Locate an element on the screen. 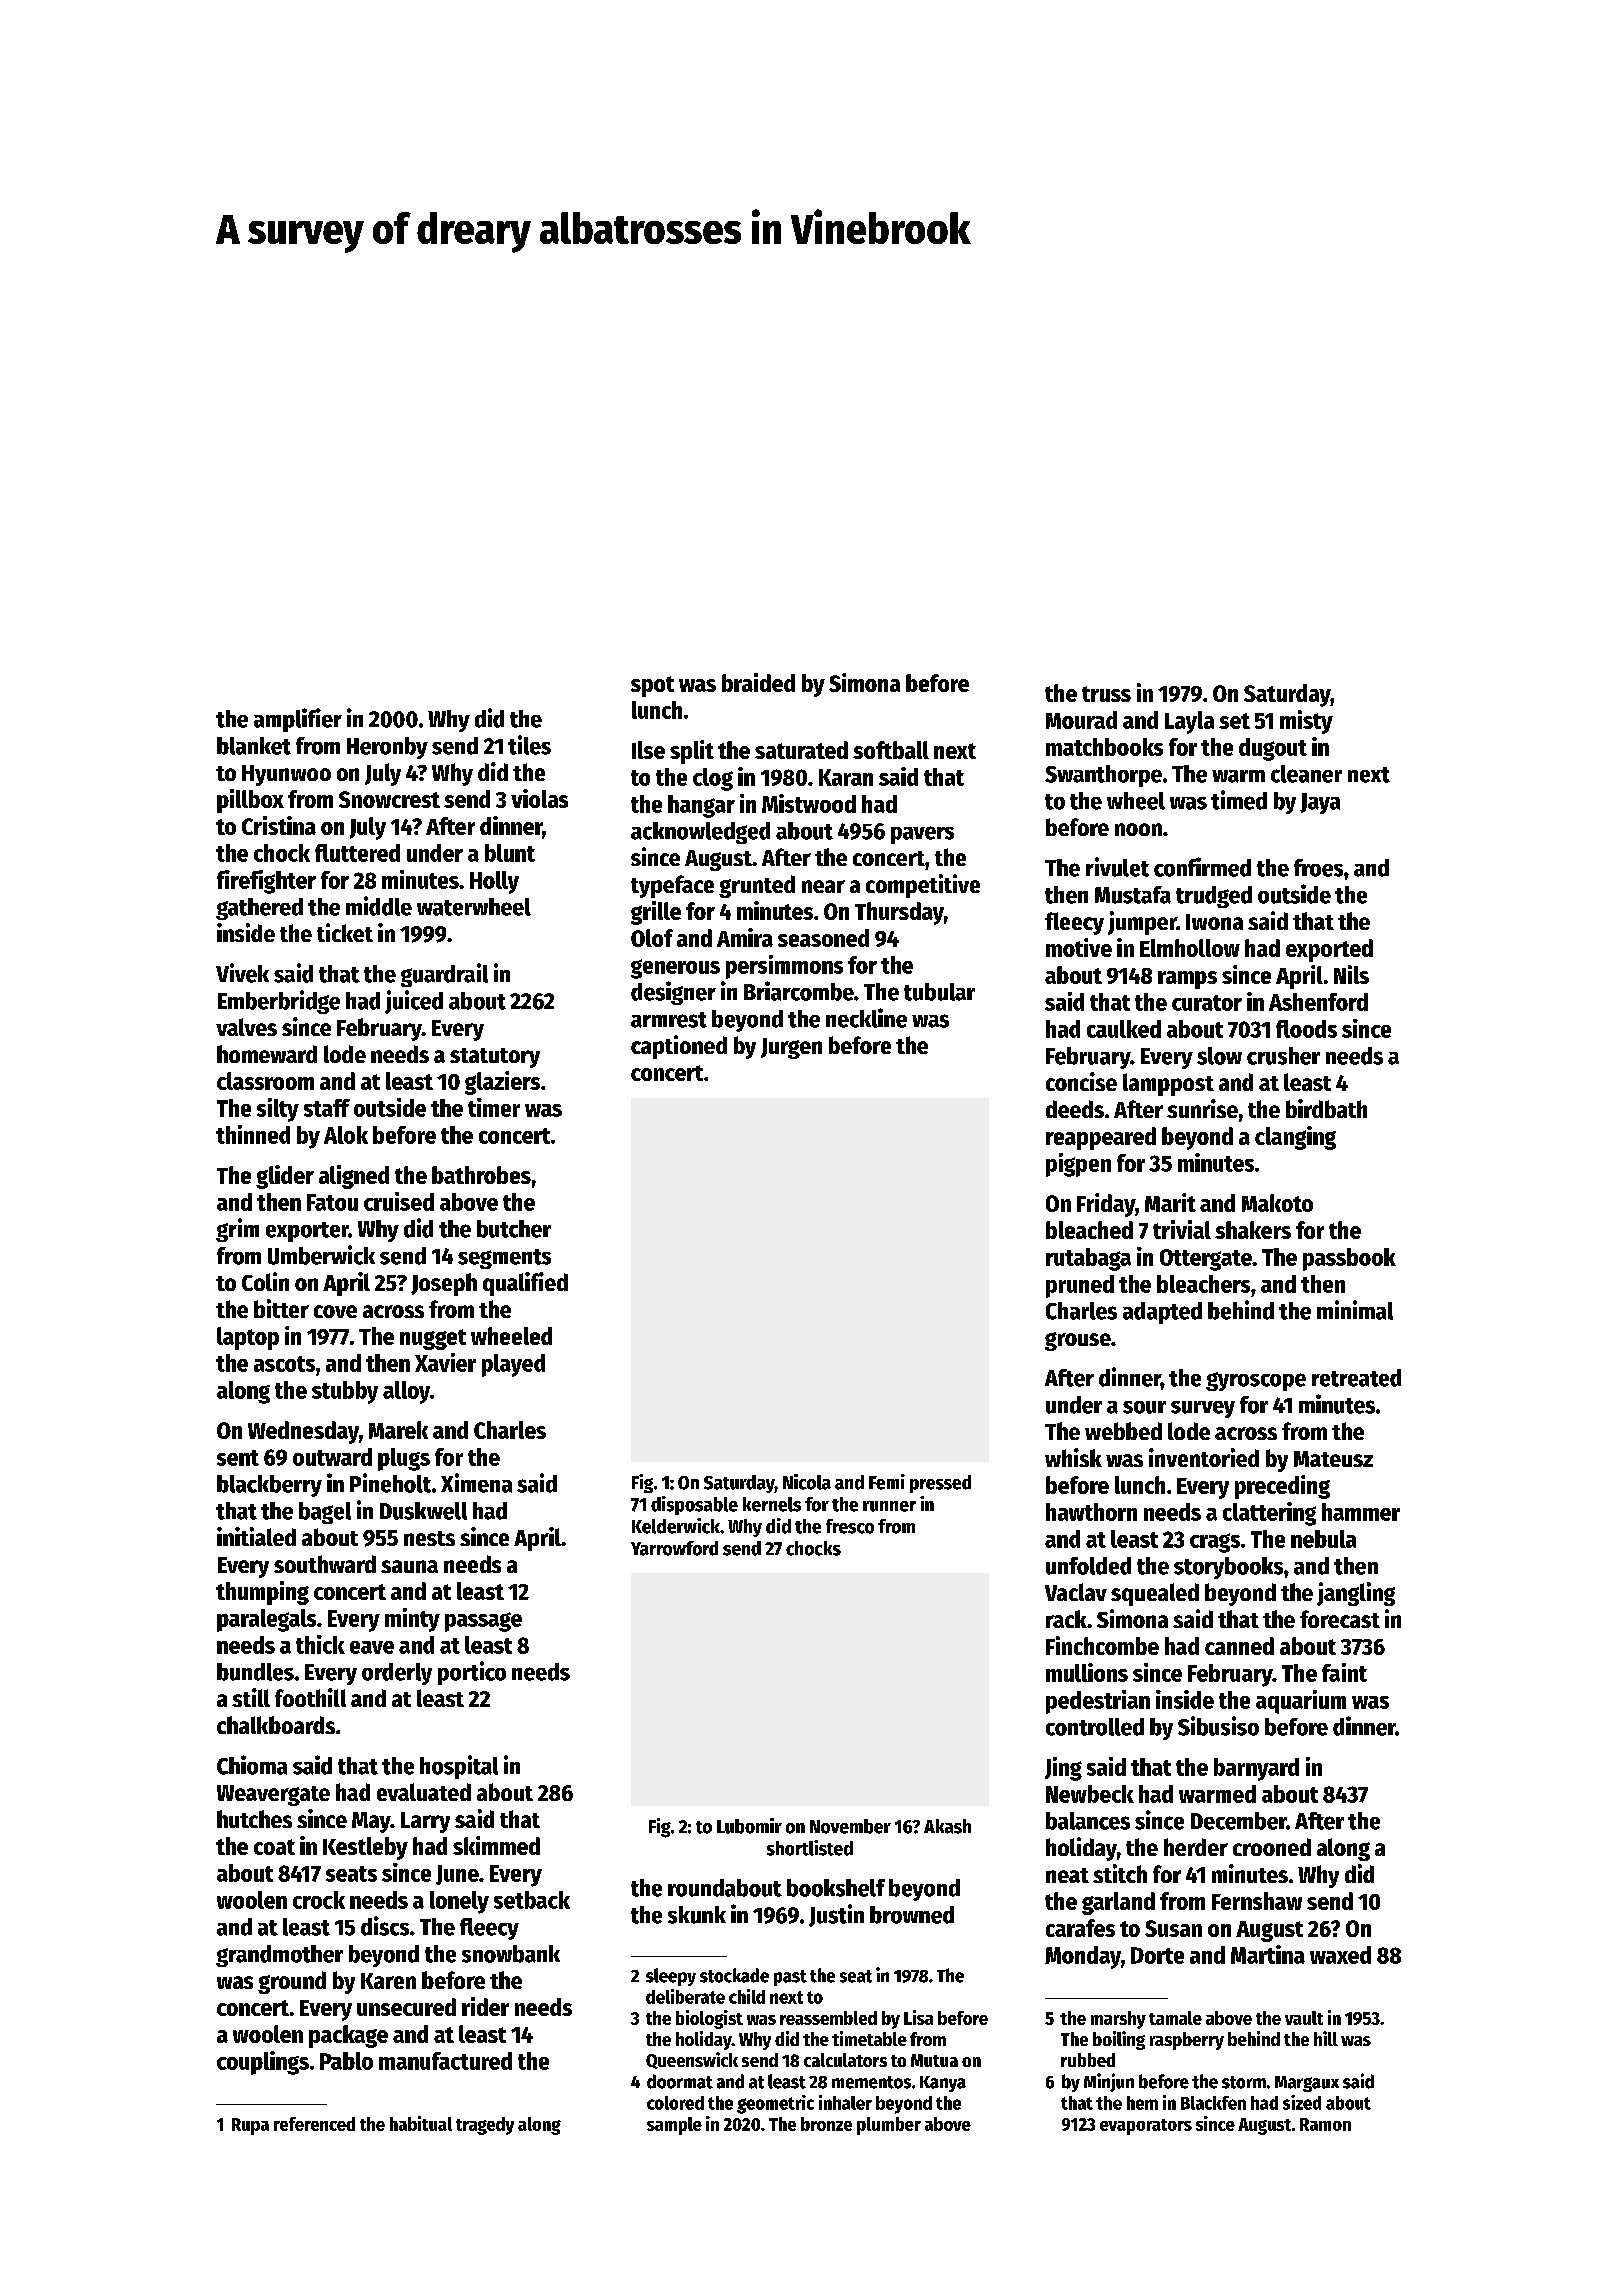 This screenshot has height=2292, width=1620. pavers is located at coordinates (922, 835).
